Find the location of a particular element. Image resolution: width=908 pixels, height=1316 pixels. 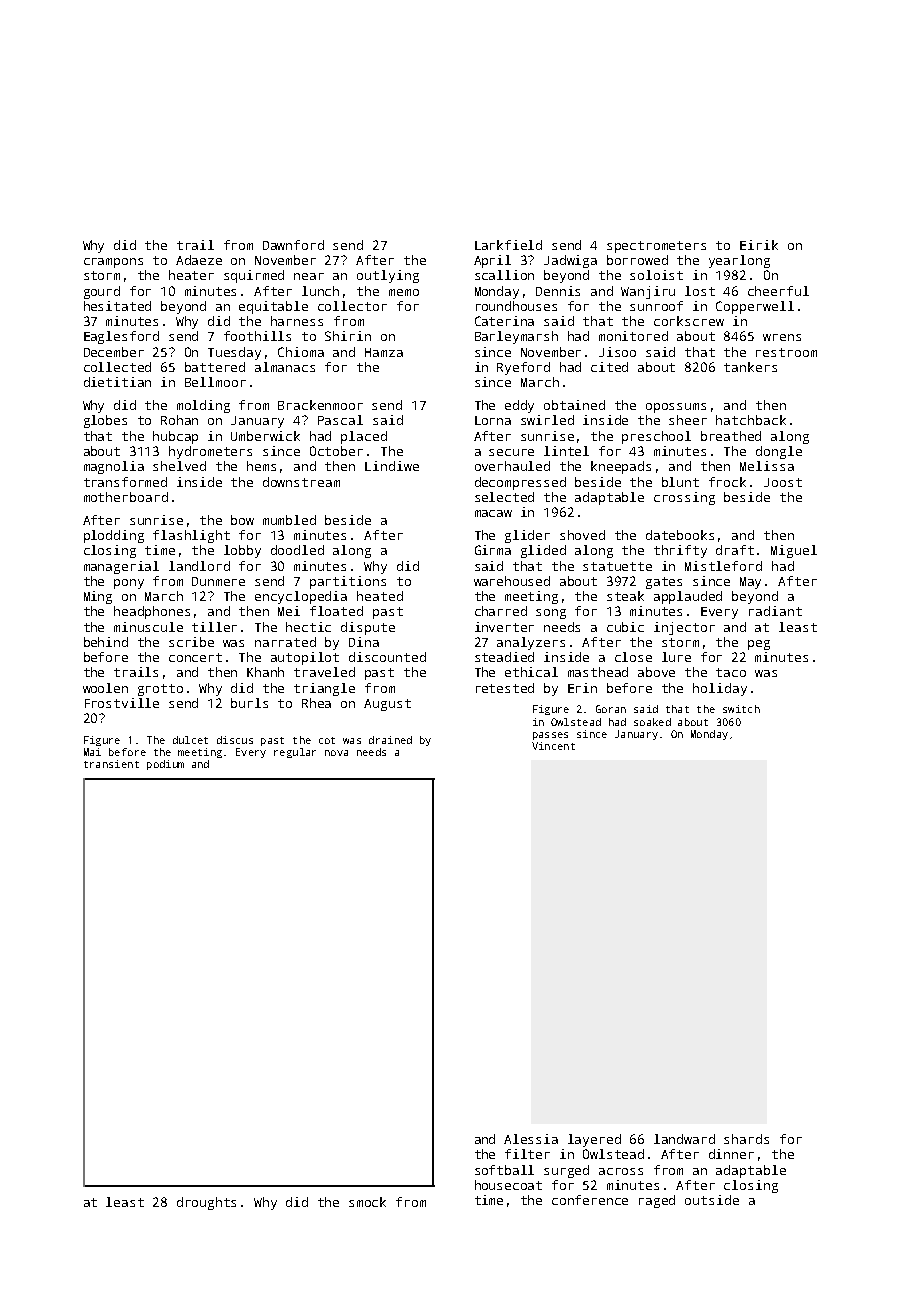

droughts is located at coordinates (206, 1203).
